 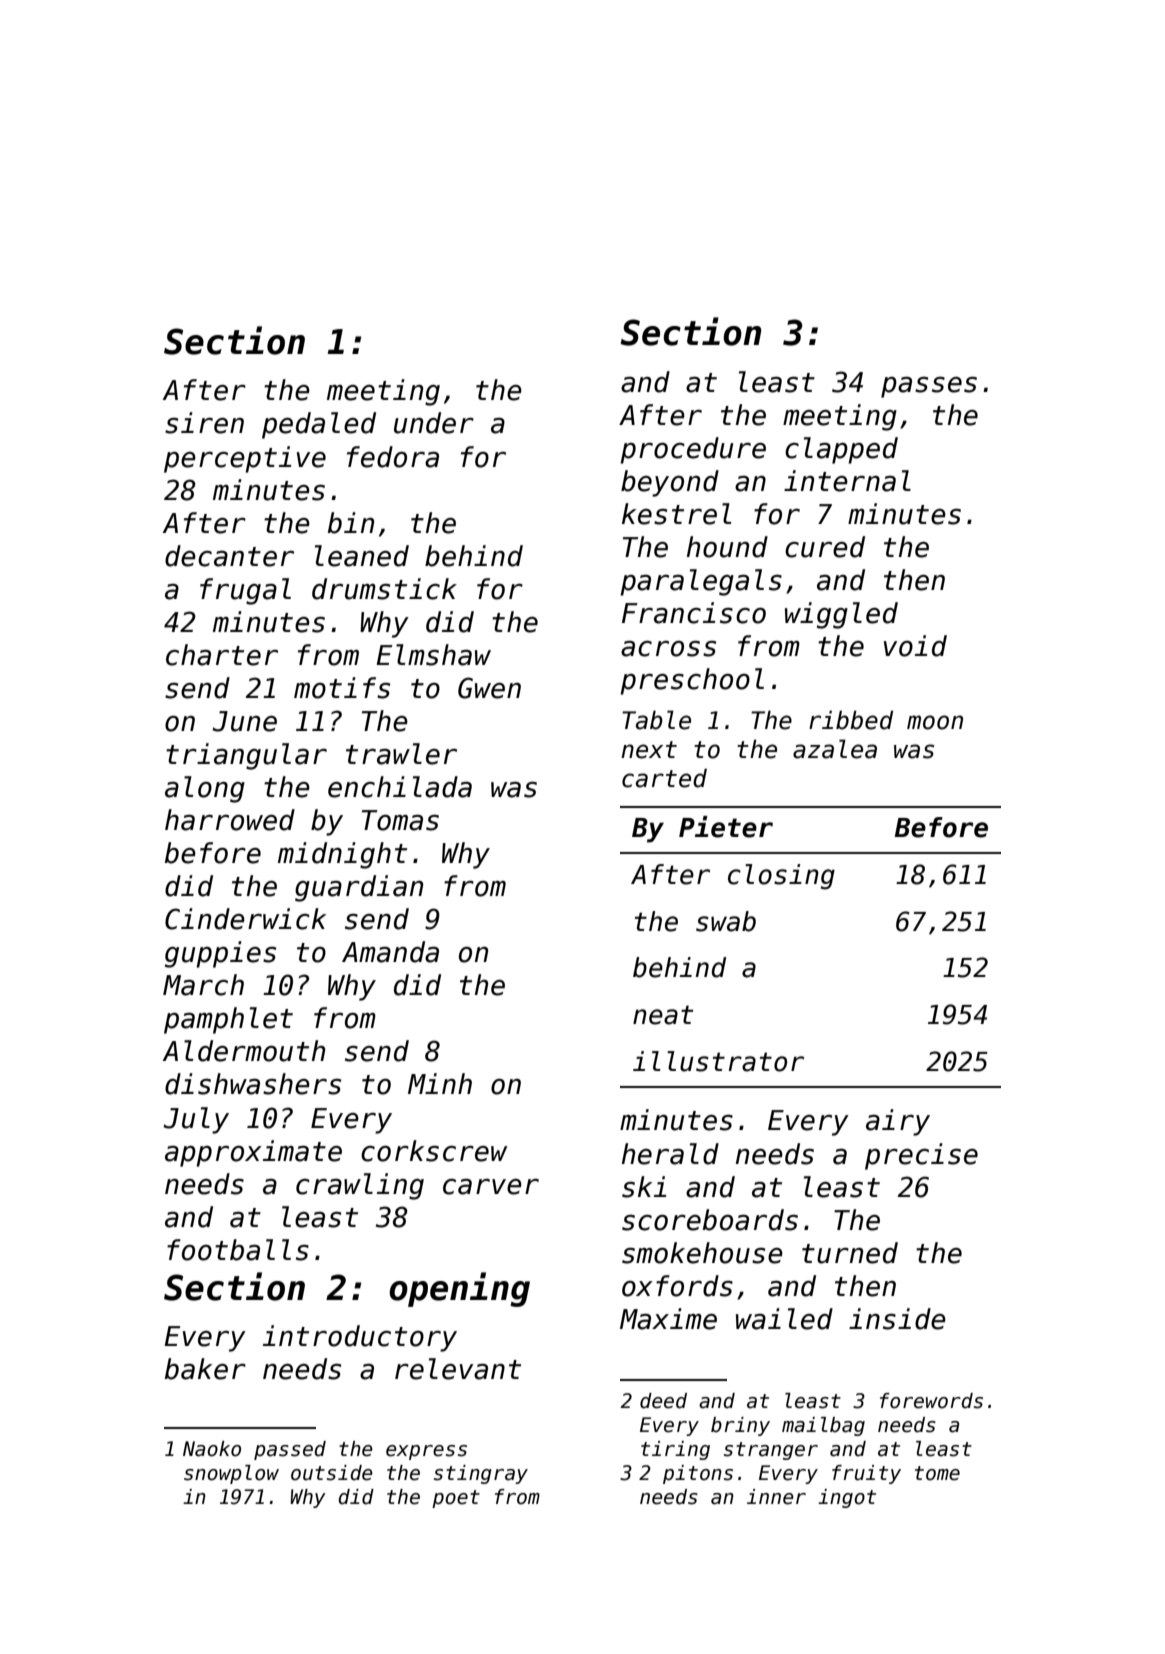 I want to click on Minh, so click(x=440, y=1083).
